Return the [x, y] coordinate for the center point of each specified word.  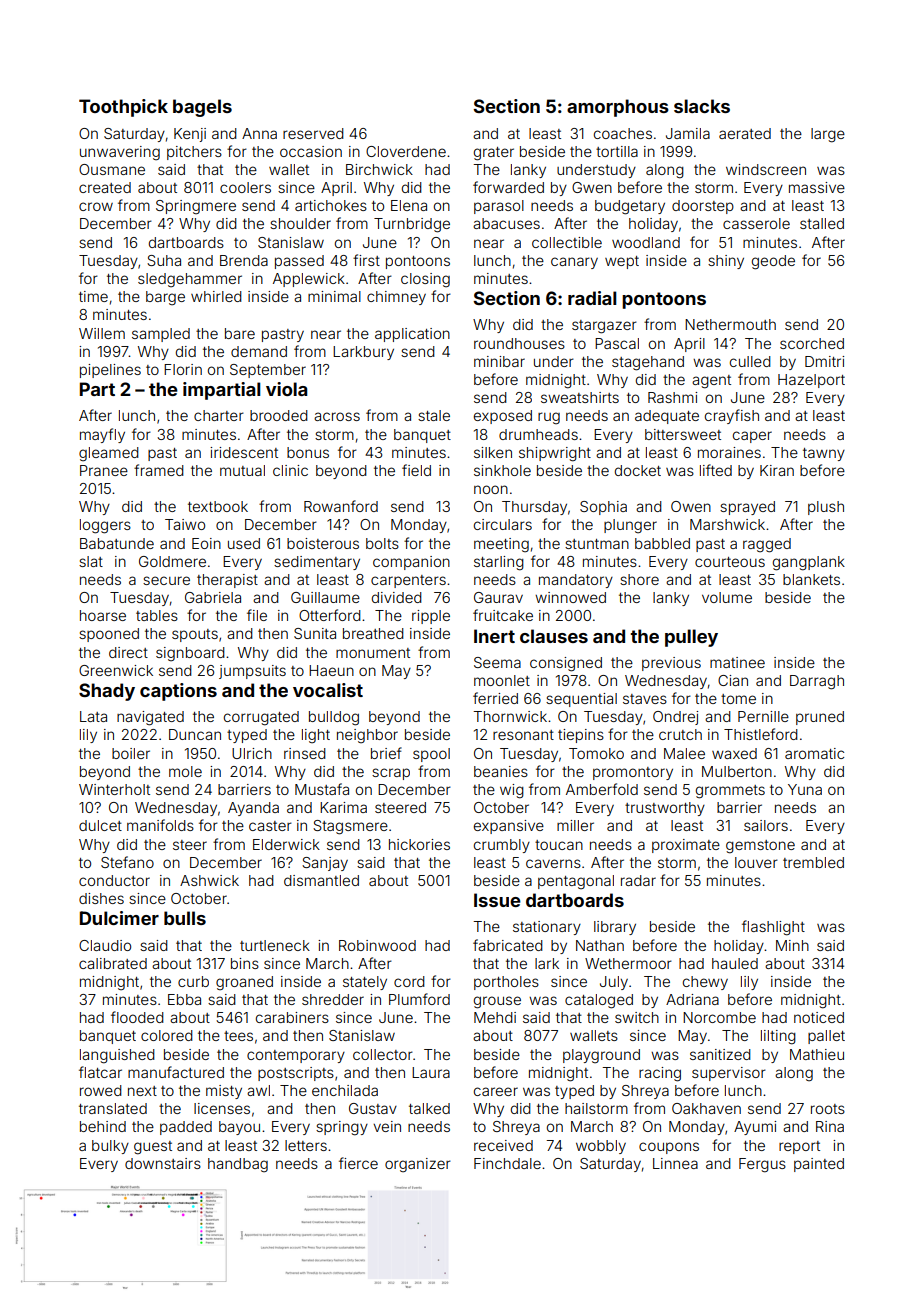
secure [166, 580]
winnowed [570, 597]
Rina [830, 1126]
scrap [391, 774]
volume [727, 597]
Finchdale [507, 1163]
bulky [110, 1147]
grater [494, 154]
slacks [702, 106]
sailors [766, 825]
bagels [202, 108]
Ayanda [253, 809]
